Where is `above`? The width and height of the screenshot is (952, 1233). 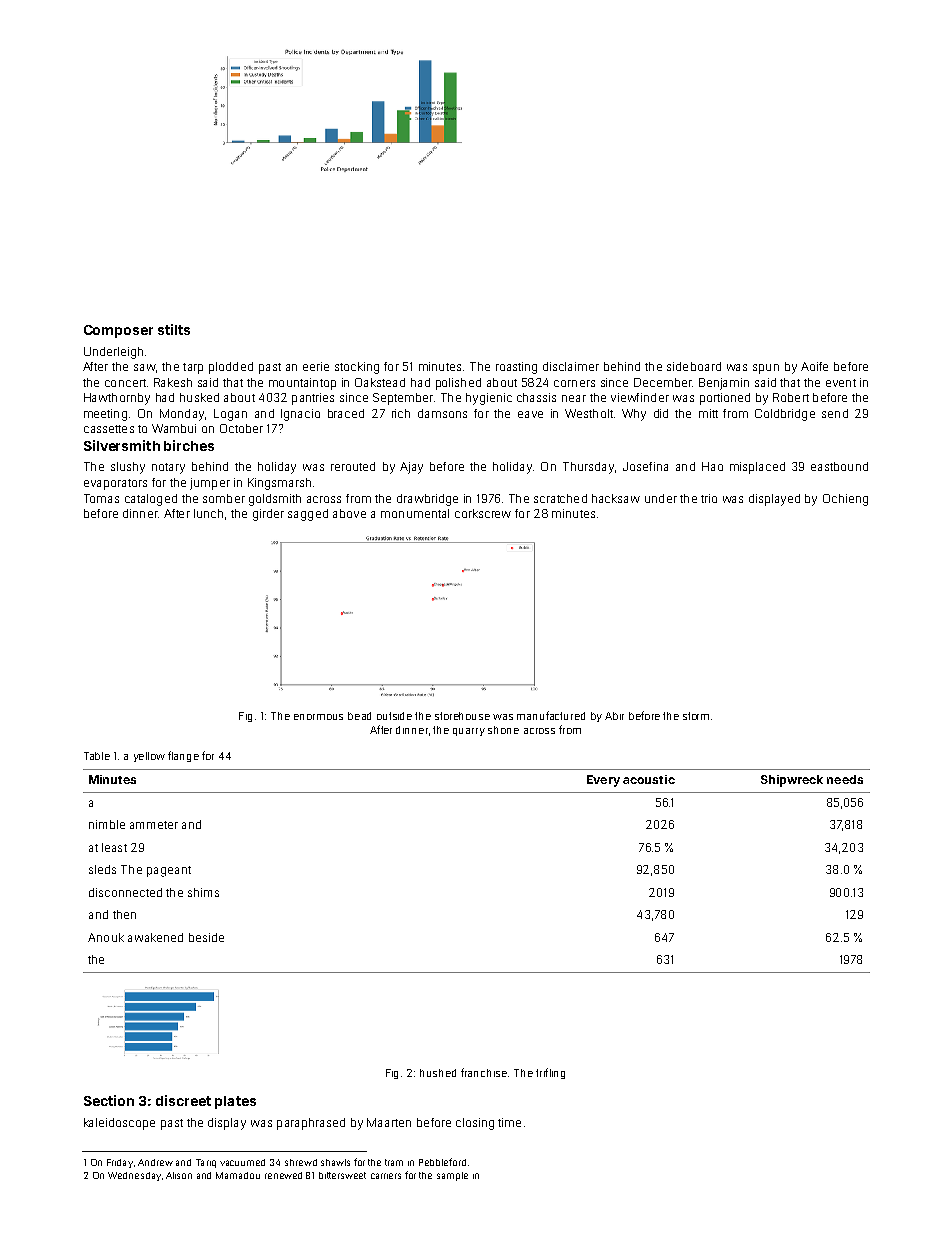 above is located at coordinates (349, 513).
